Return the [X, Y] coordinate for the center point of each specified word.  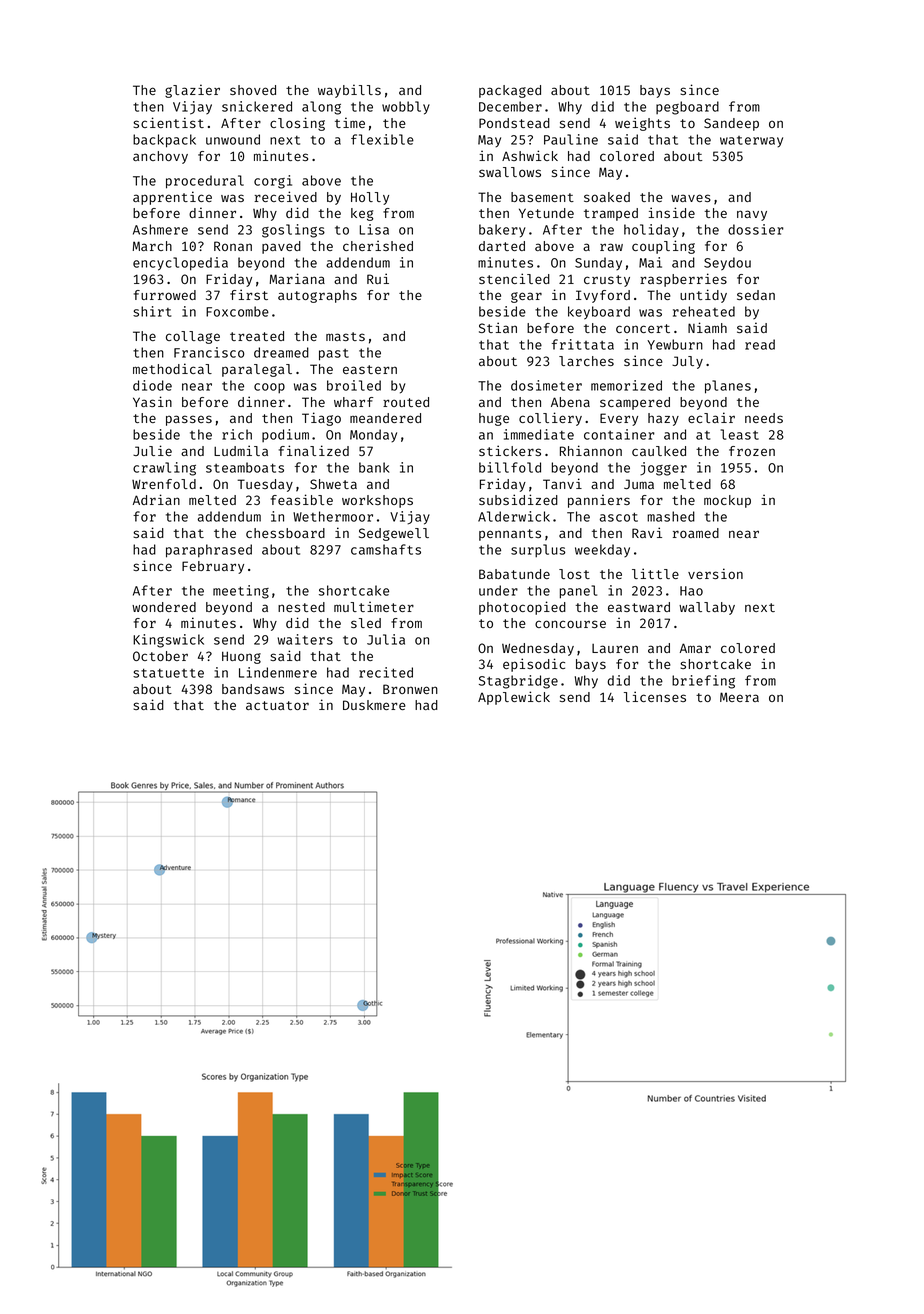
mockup [727, 501]
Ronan [233, 246]
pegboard [687, 108]
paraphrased [209, 551]
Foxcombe [237, 311]
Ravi [647, 532]
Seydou [727, 264]
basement [542, 197]
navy [752, 215]
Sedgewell [394, 534]
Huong [241, 657]
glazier [192, 91]
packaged [510, 91]
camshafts [386, 549]
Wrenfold [164, 484]
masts [345, 336]
